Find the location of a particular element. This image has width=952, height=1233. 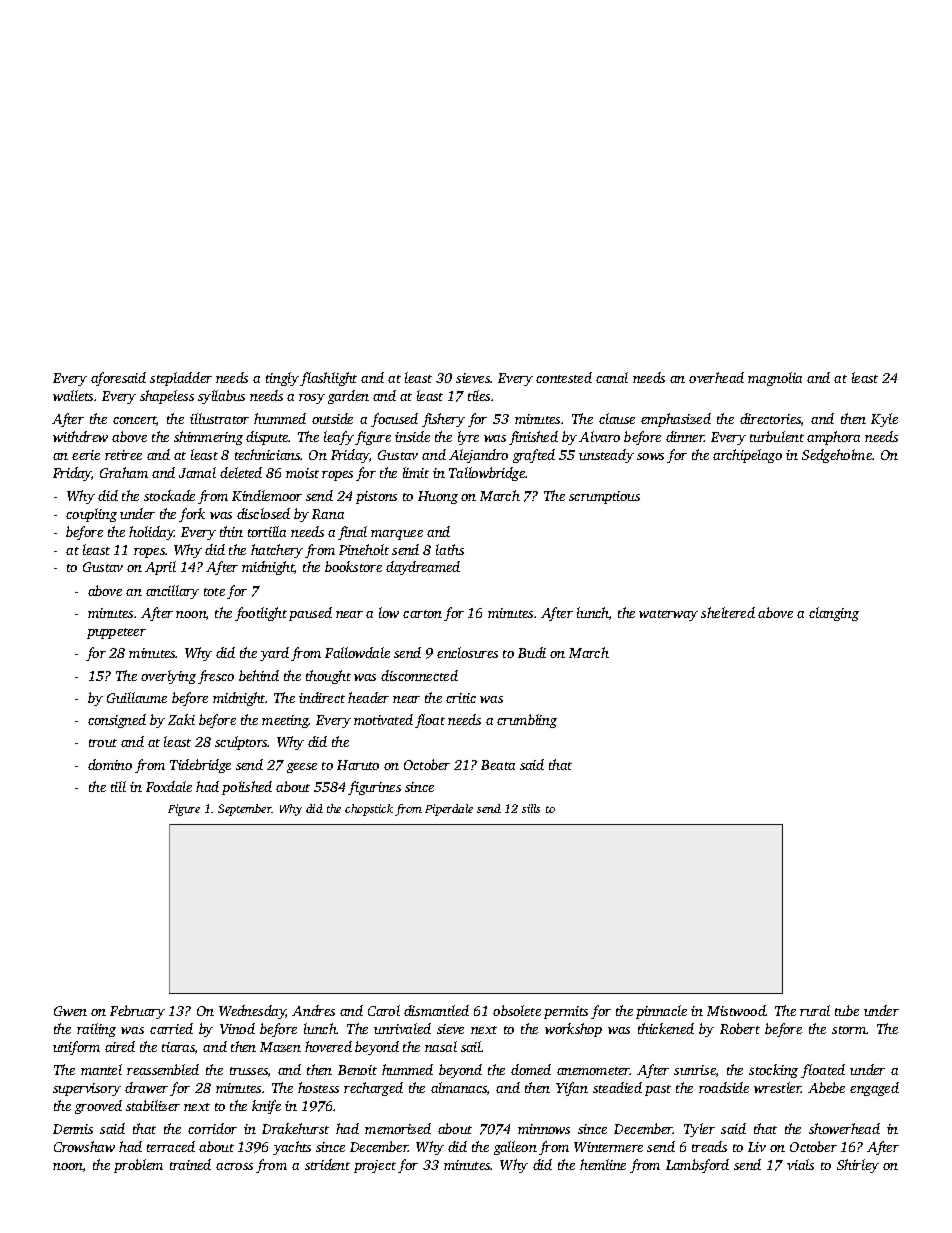

April is located at coordinates (160, 568).
